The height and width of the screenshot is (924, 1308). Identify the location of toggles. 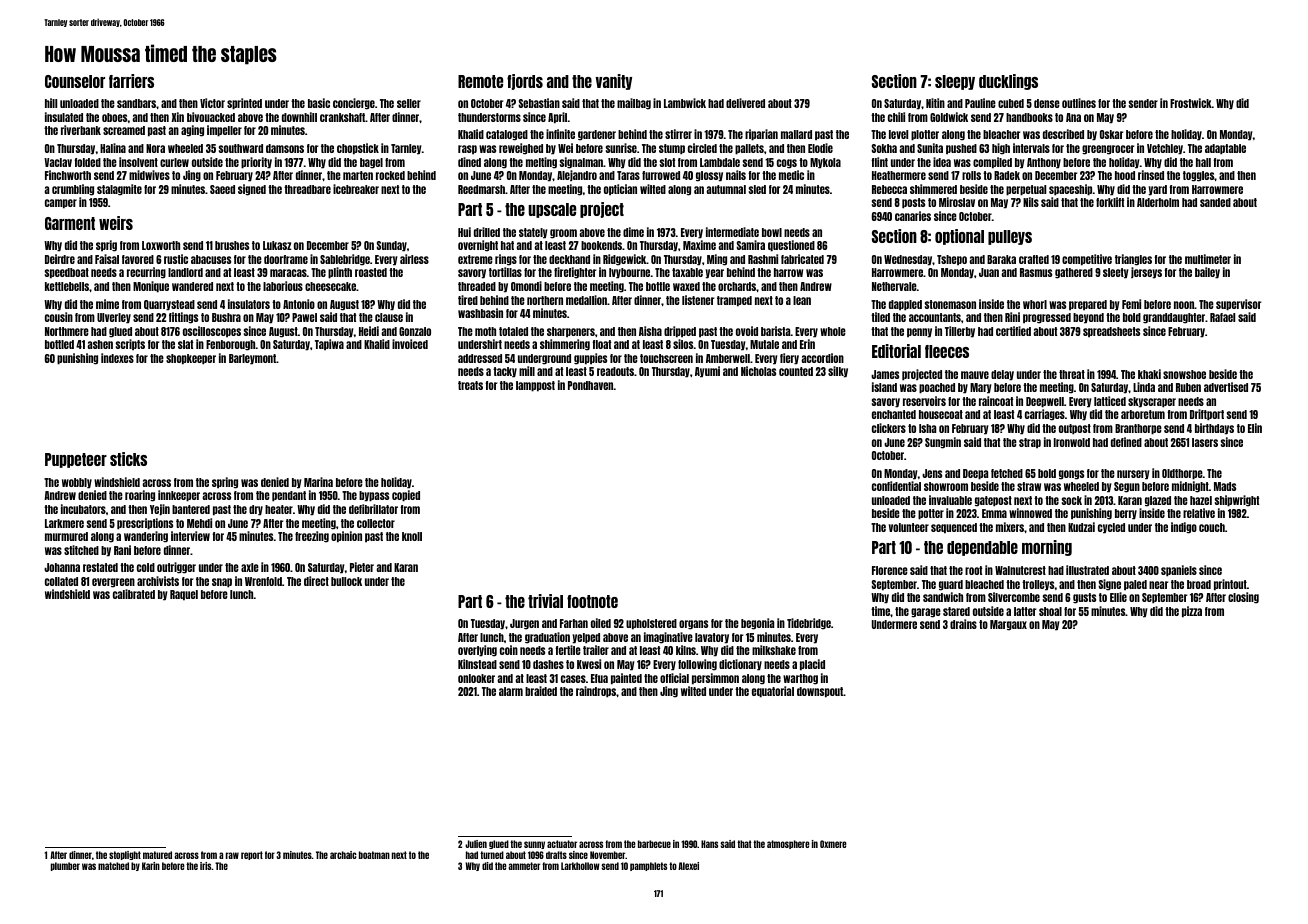
(1199, 176).
